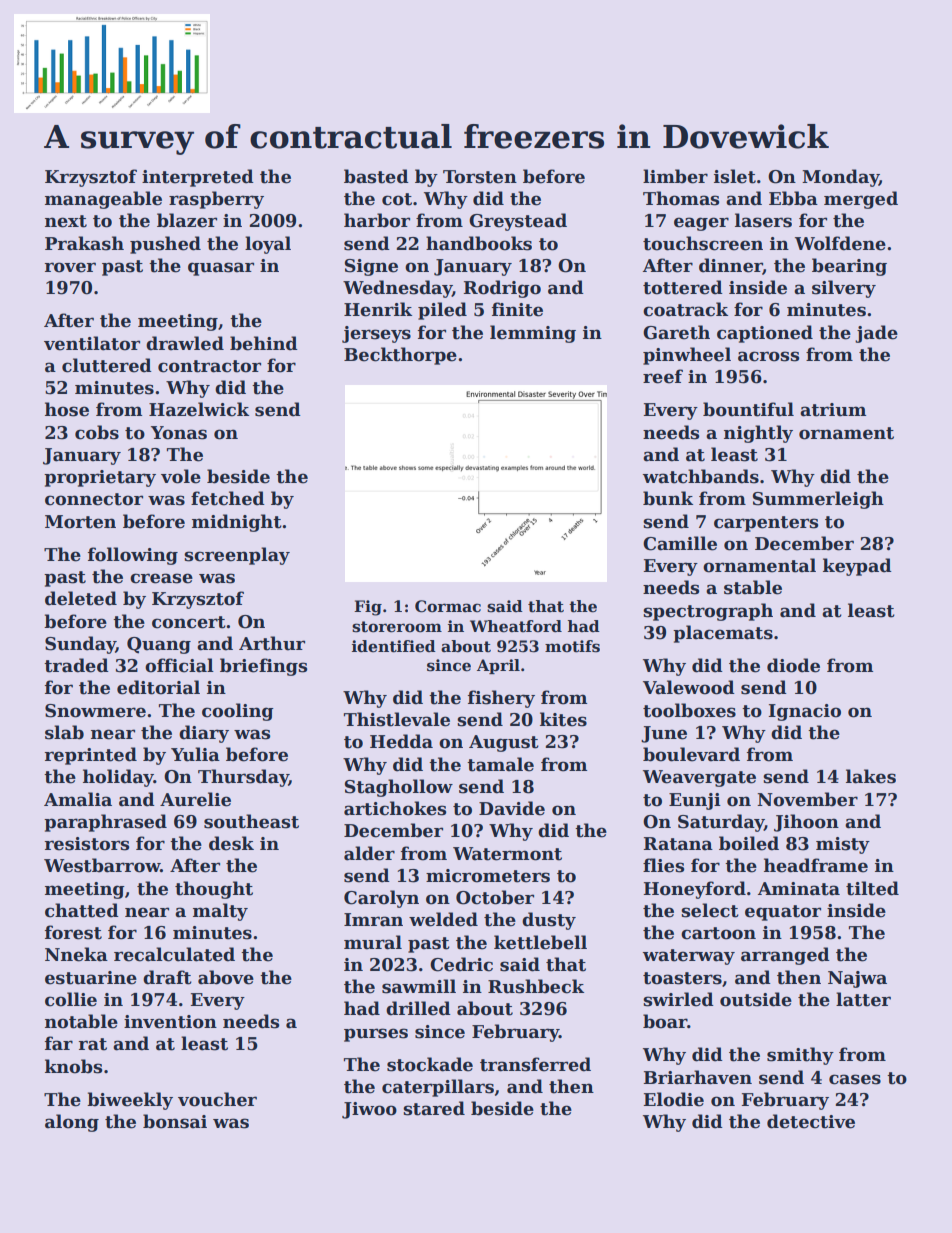 This screenshot has height=1233, width=952. I want to click on Ignacio, so click(805, 712).
